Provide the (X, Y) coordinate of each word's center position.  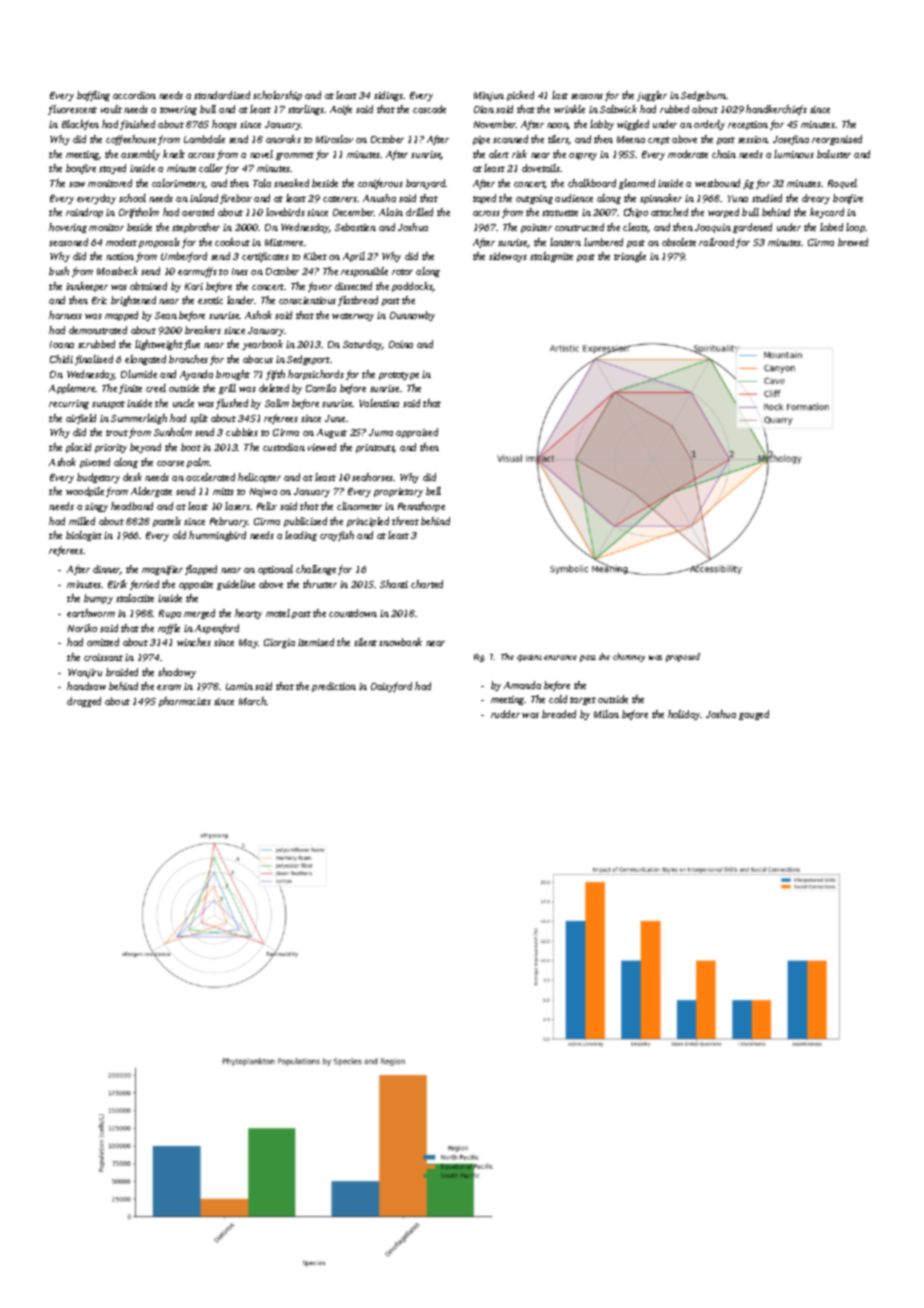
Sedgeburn (704, 96)
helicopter (259, 478)
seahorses (373, 477)
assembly (140, 155)
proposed (683, 657)
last (560, 95)
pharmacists (185, 702)
